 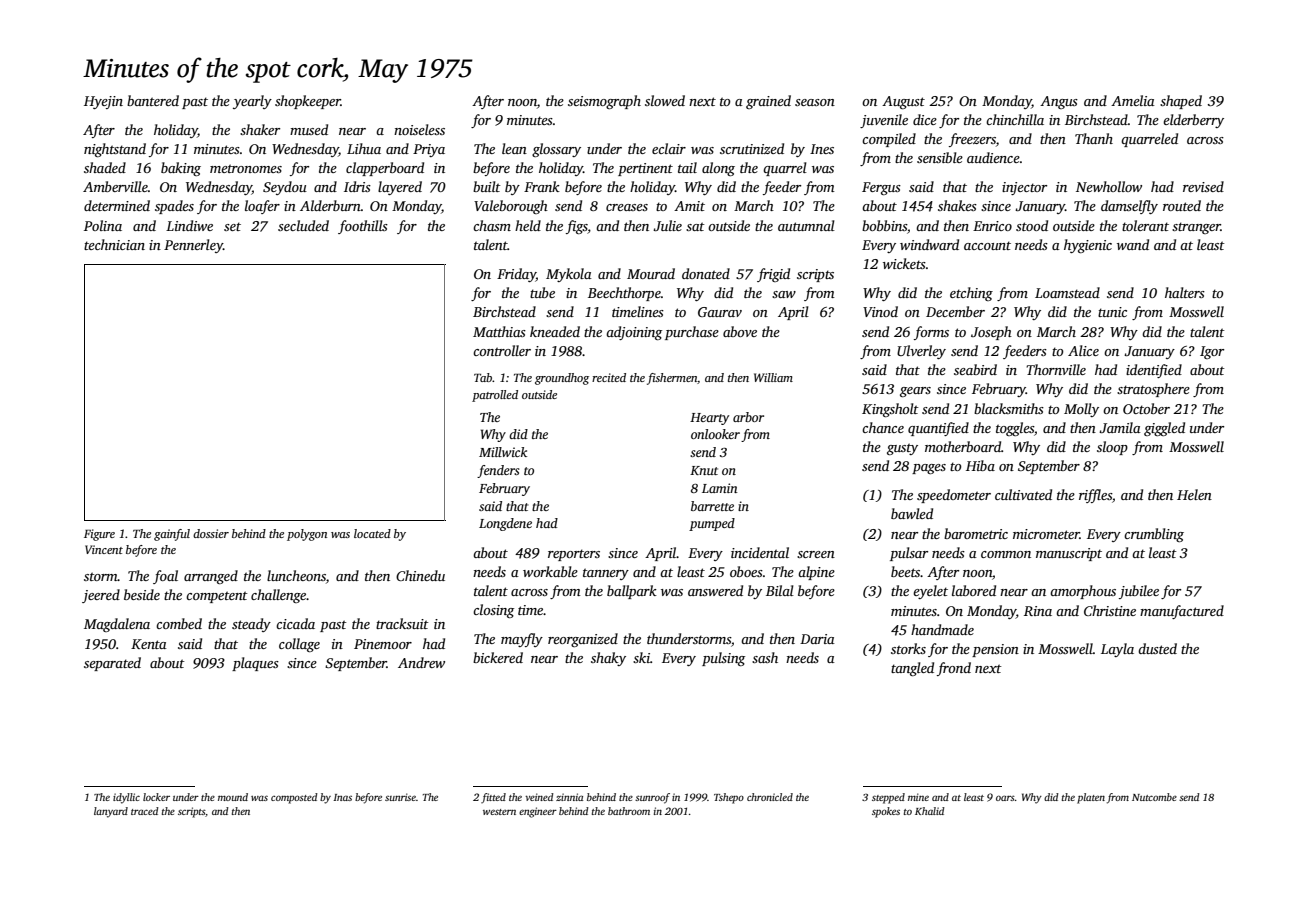 What do you see at coordinates (921, 352) in the document?
I see `Ulverley` at bounding box center [921, 352].
